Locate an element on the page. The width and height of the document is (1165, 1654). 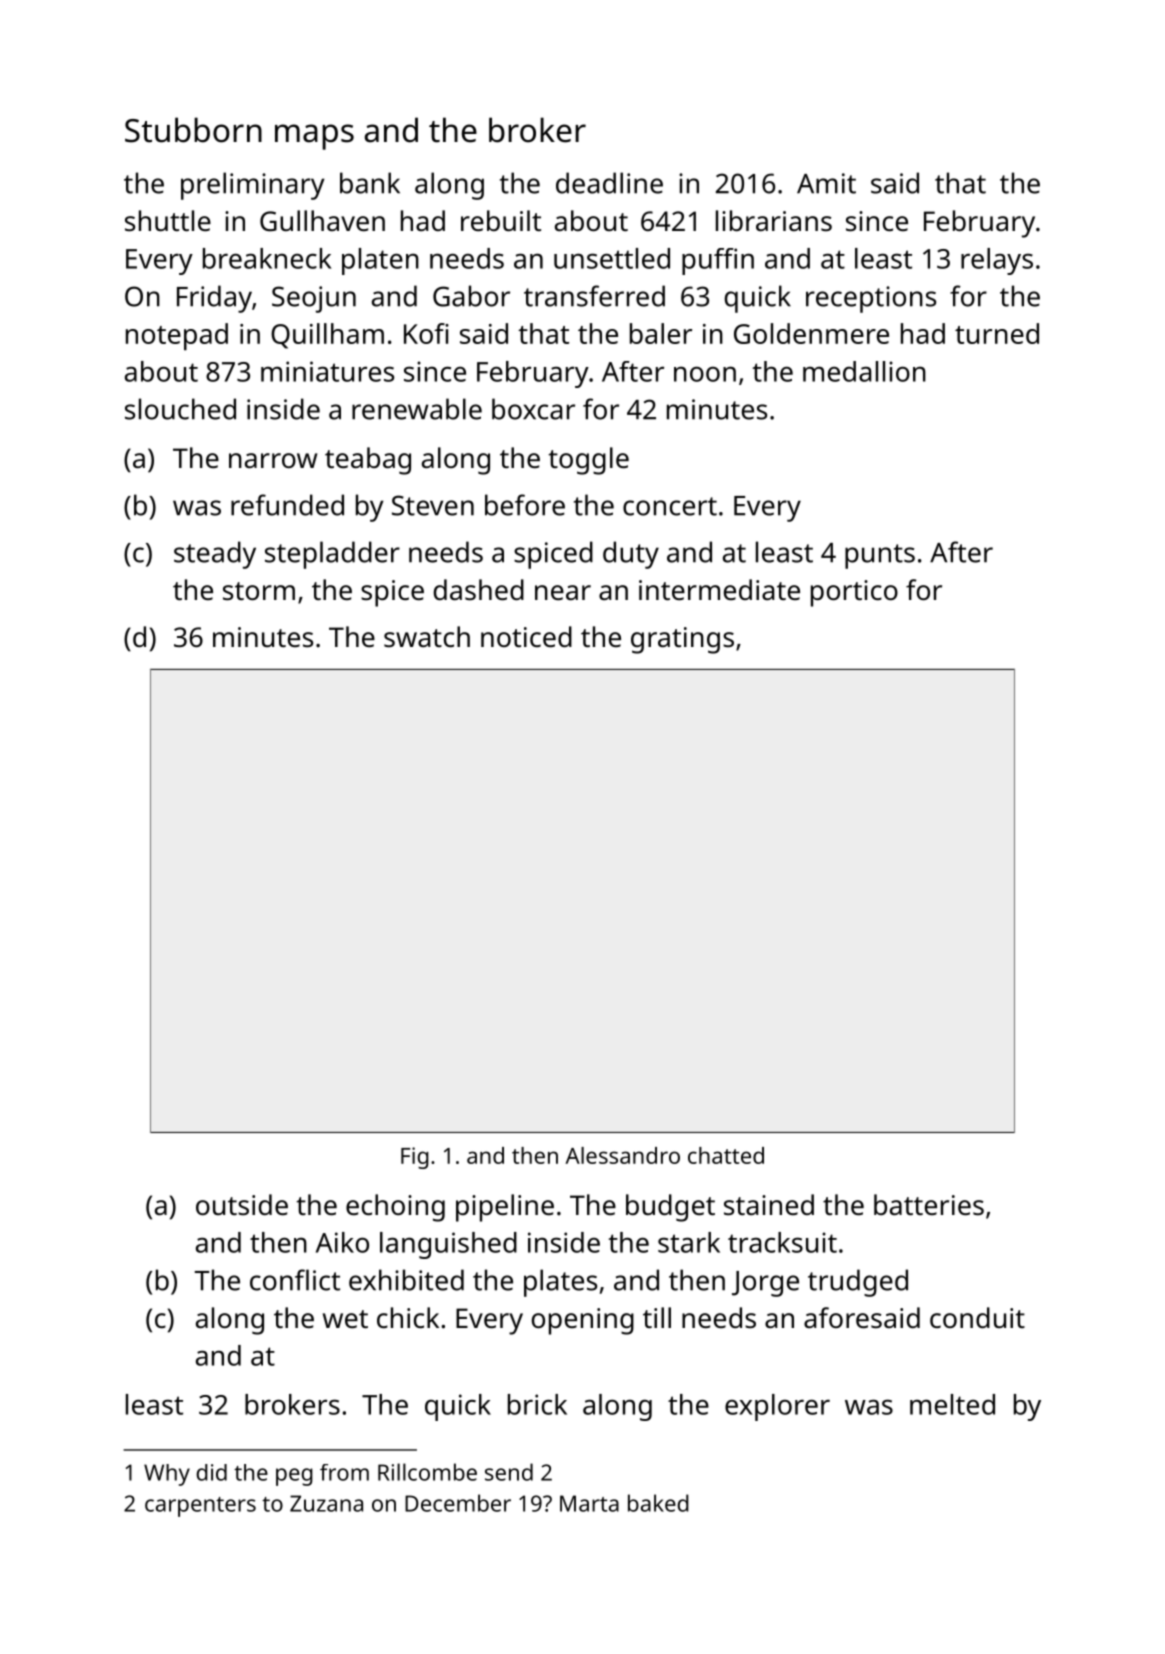
chatted is located at coordinates (726, 1155).
